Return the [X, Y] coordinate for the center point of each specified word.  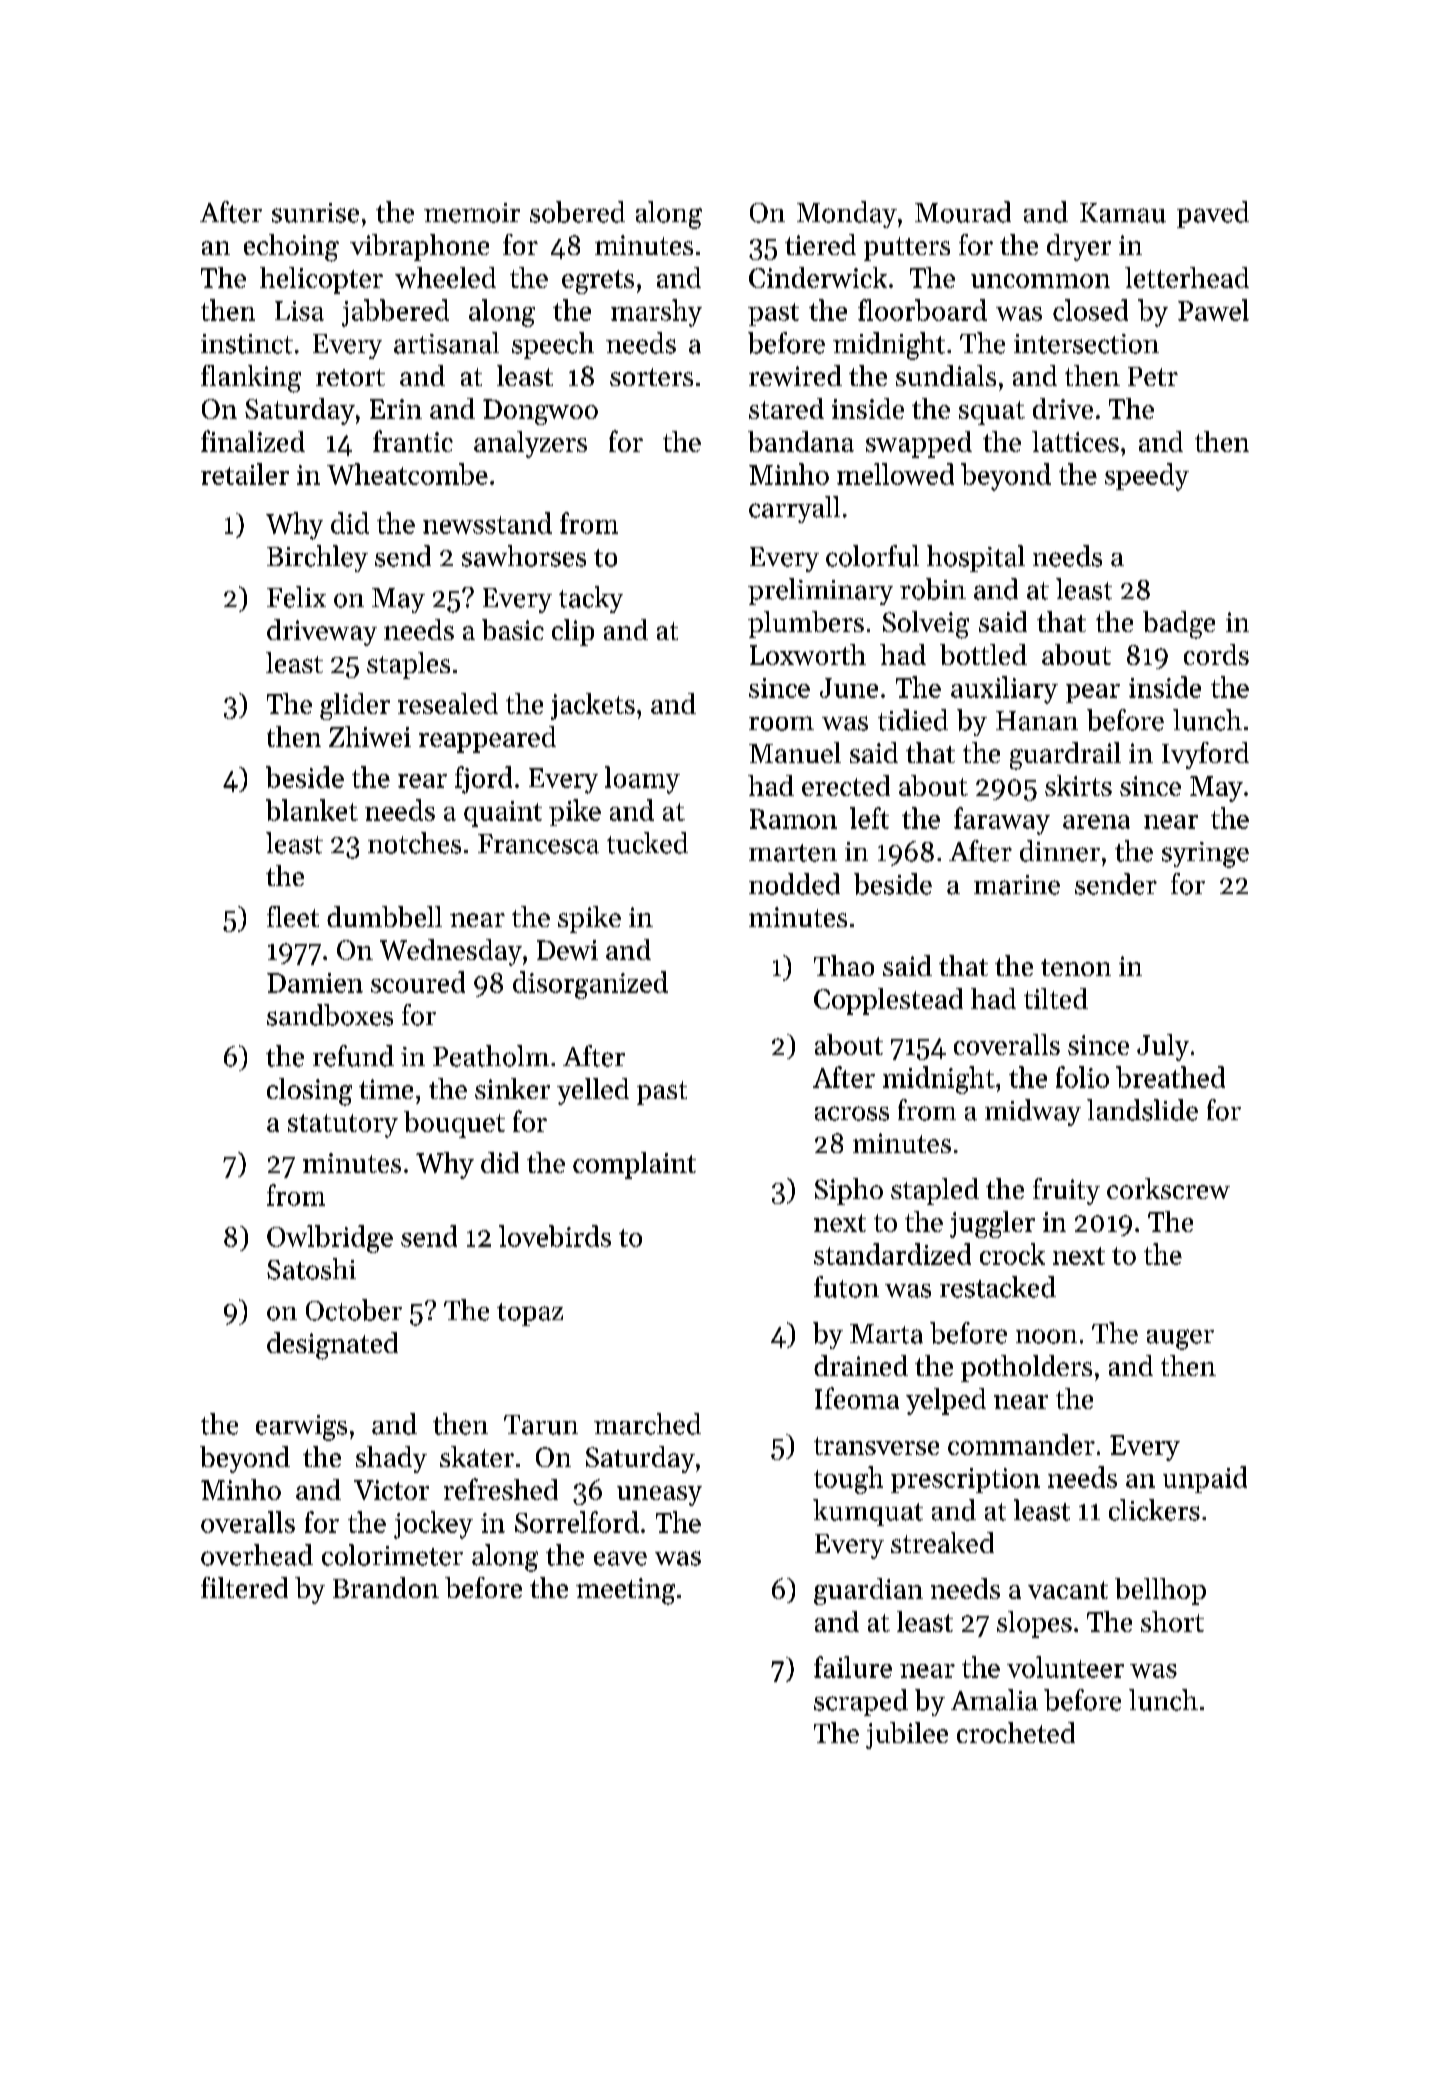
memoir [472, 213]
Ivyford [1205, 755]
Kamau [1123, 213]
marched [647, 1424]
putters [907, 249]
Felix [296, 597]
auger [1180, 1339]
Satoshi [311, 1269]
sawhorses [524, 556]
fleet [293, 916]
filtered [244, 1587]
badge [1179, 625]
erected [846, 785]
